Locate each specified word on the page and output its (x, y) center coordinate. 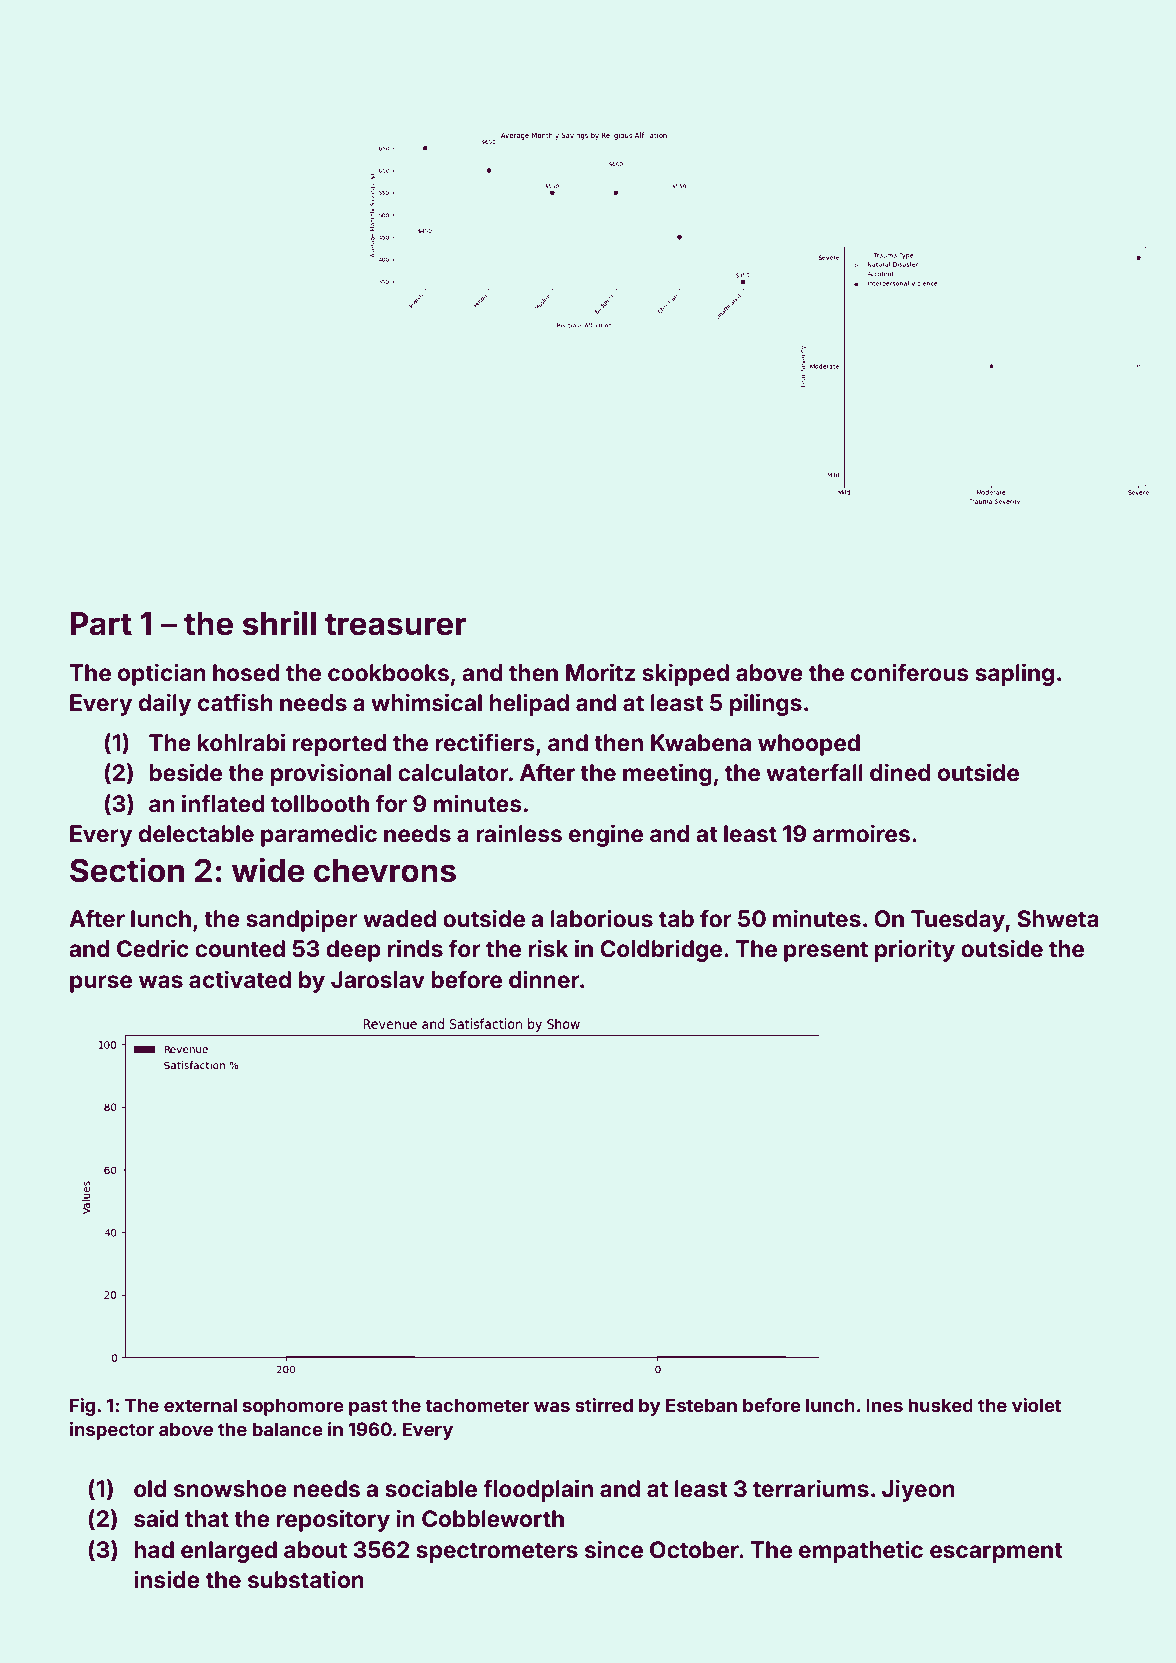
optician (162, 674)
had (154, 1549)
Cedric (153, 948)
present (826, 951)
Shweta (1058, 919)
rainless (519, 833)
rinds (415, 948)
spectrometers (497, 1552)
